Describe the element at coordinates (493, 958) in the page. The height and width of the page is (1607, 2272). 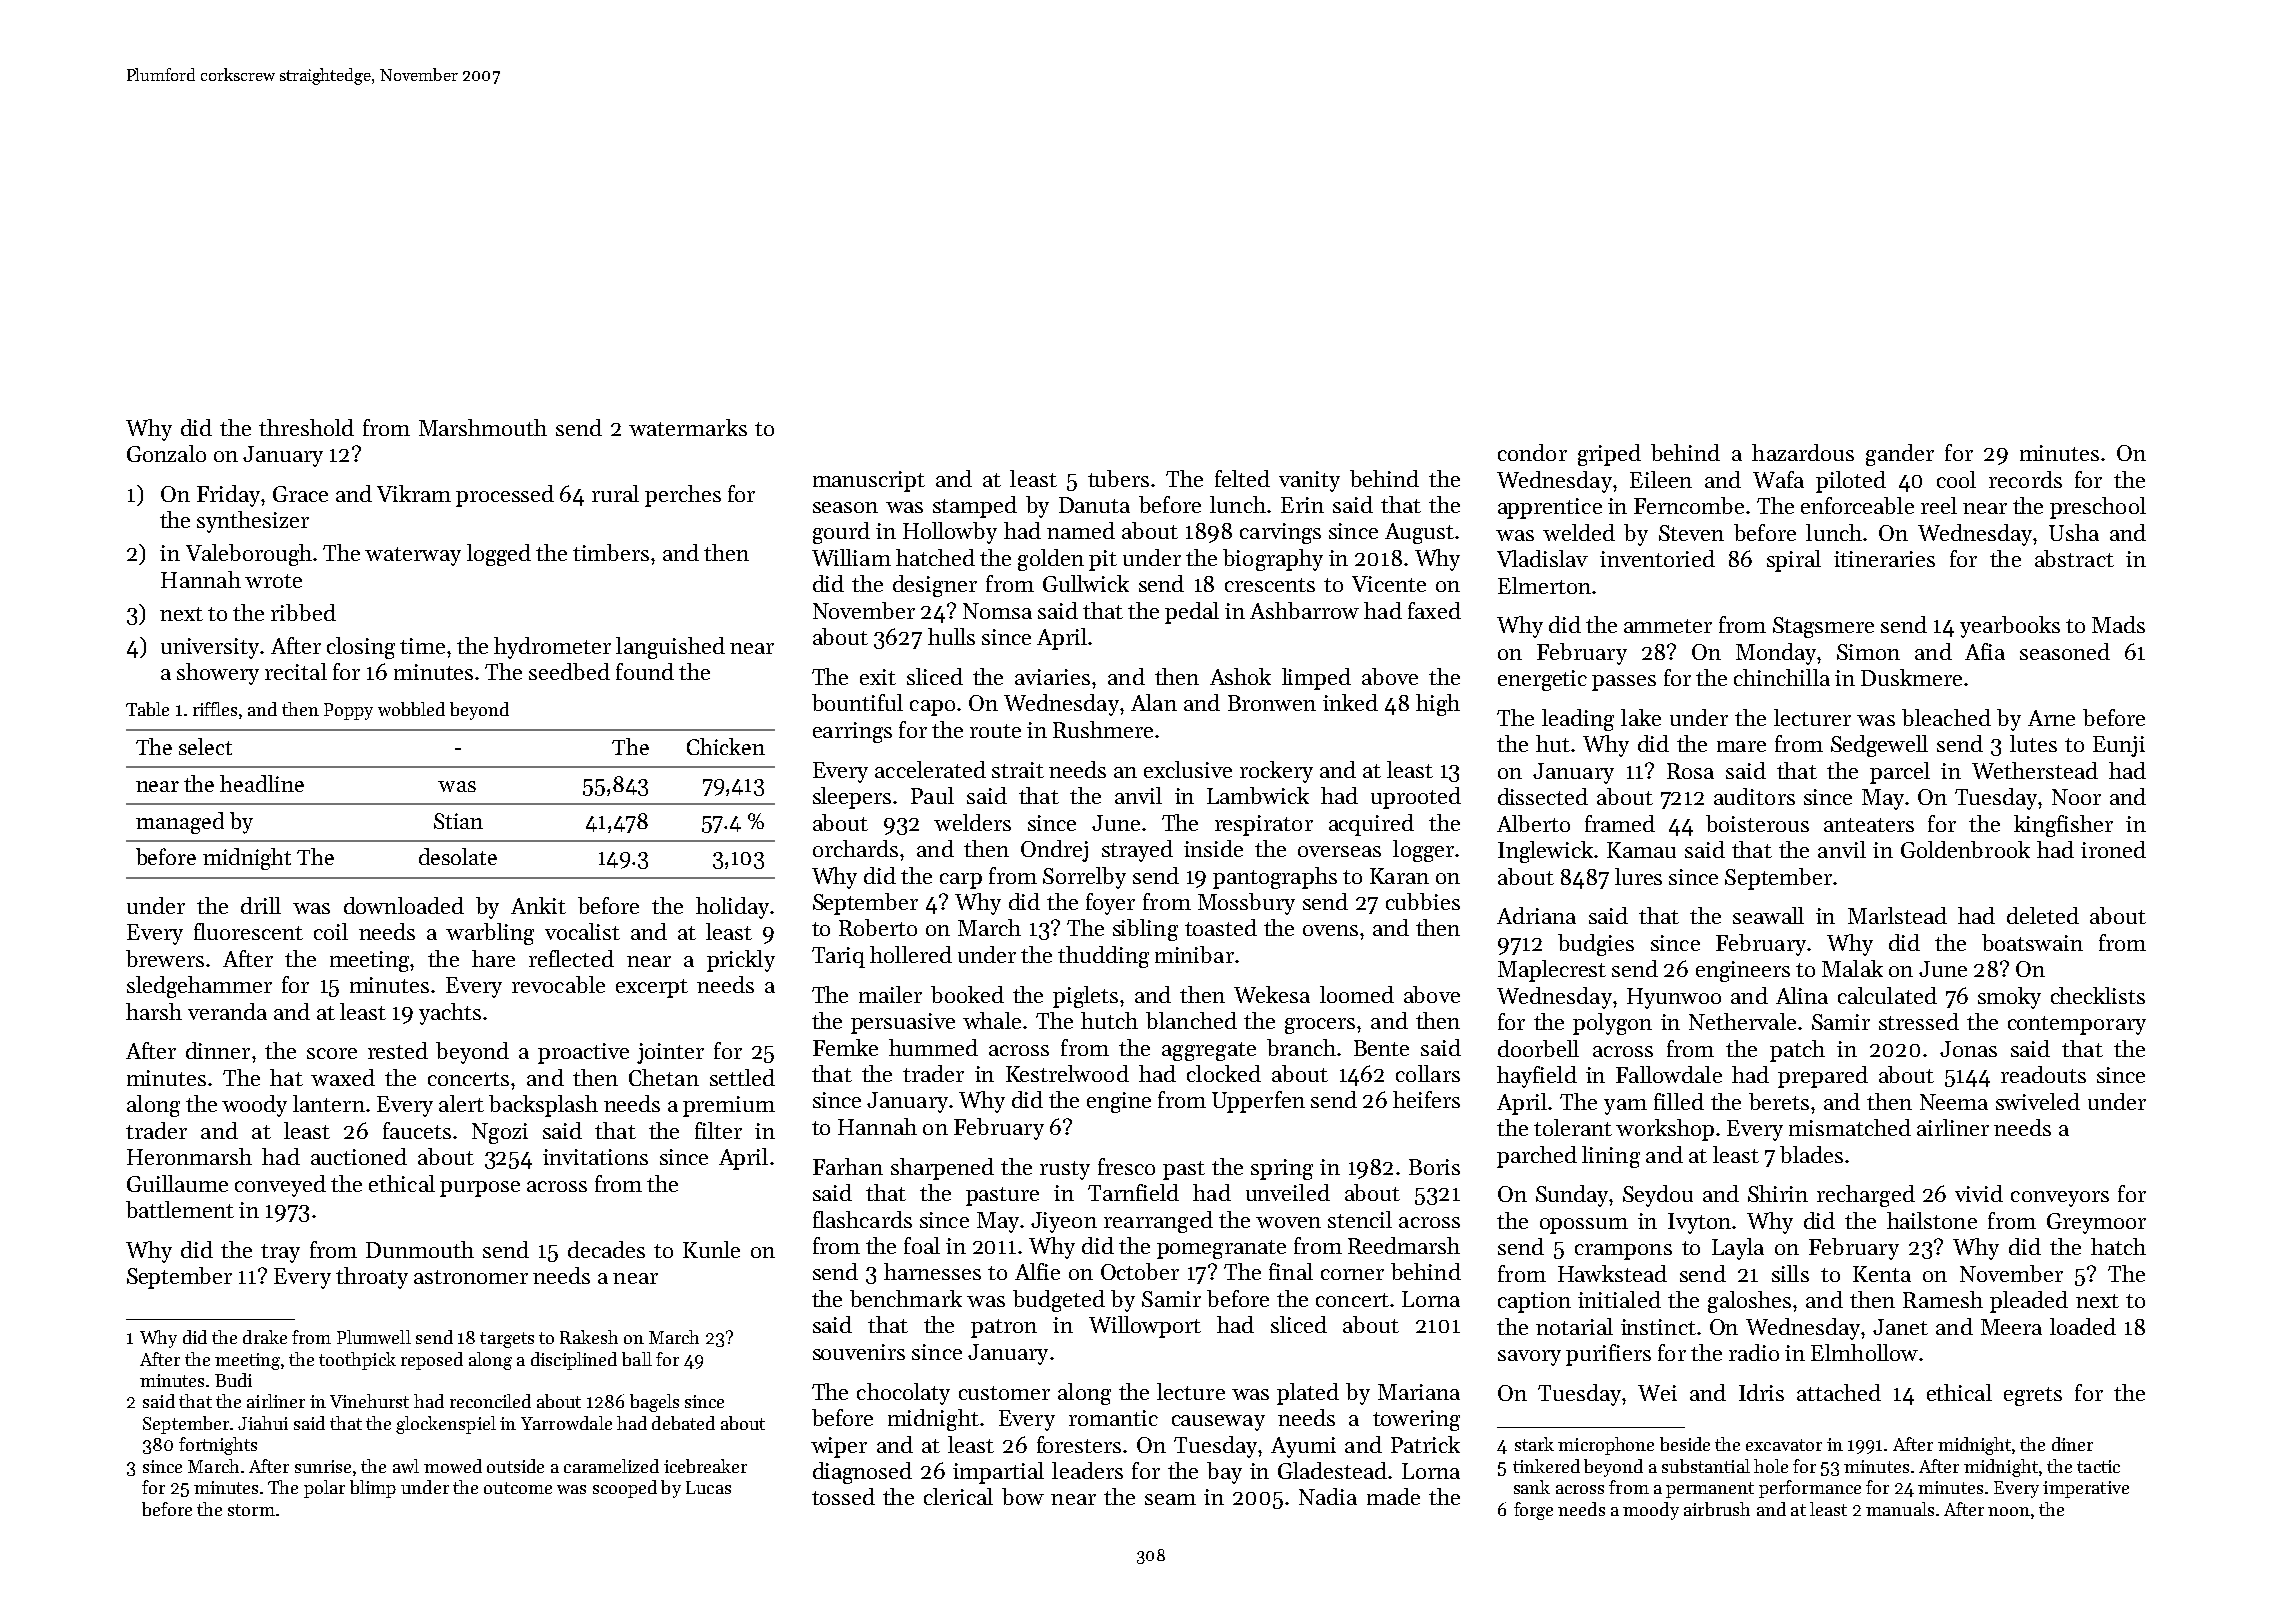
I see `hare` at that location.
